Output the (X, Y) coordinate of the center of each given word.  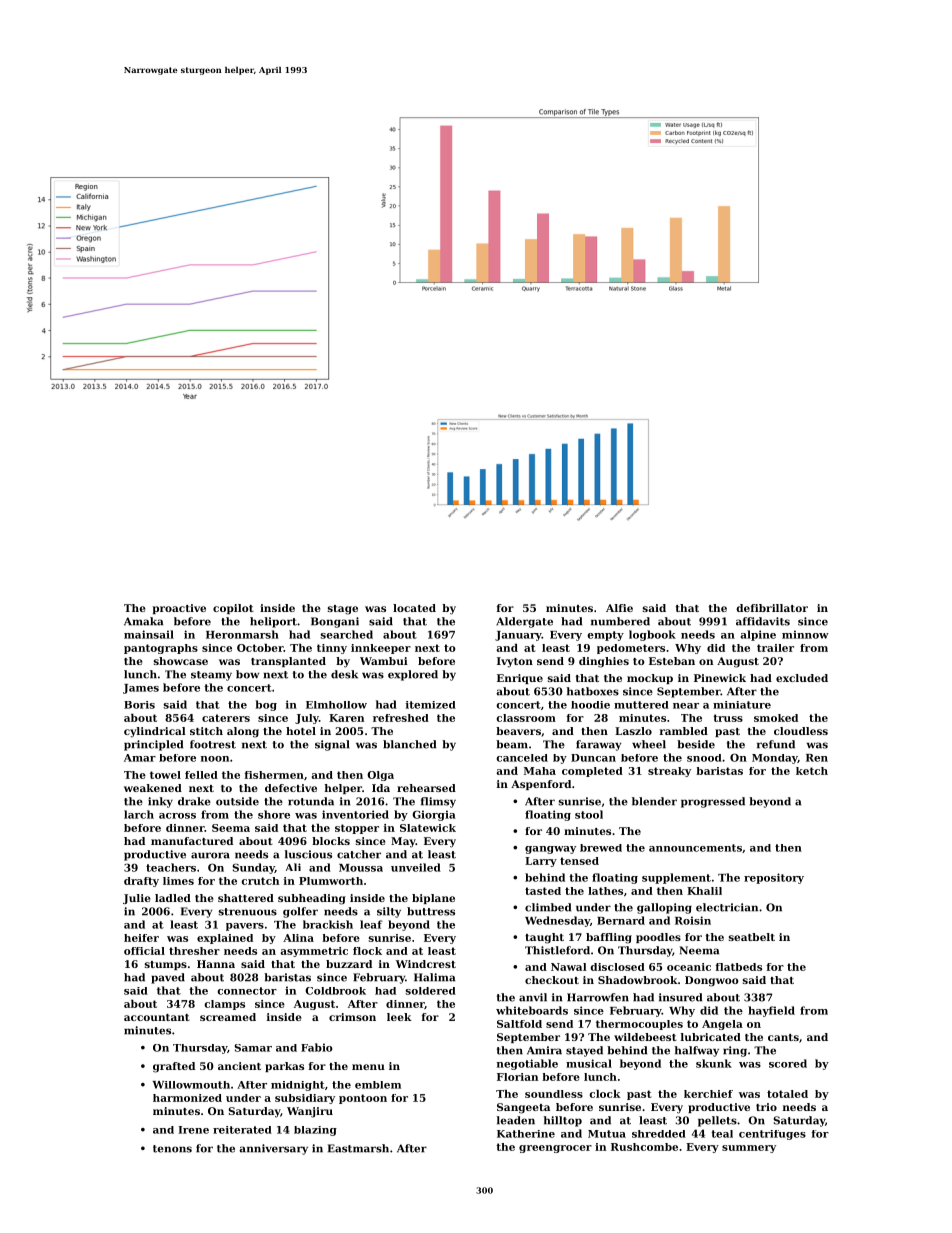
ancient (239, 1066)
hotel (301, 731)
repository (774, 878)
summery (749, 1149)
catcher (359, 854)
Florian (517, 1077)
